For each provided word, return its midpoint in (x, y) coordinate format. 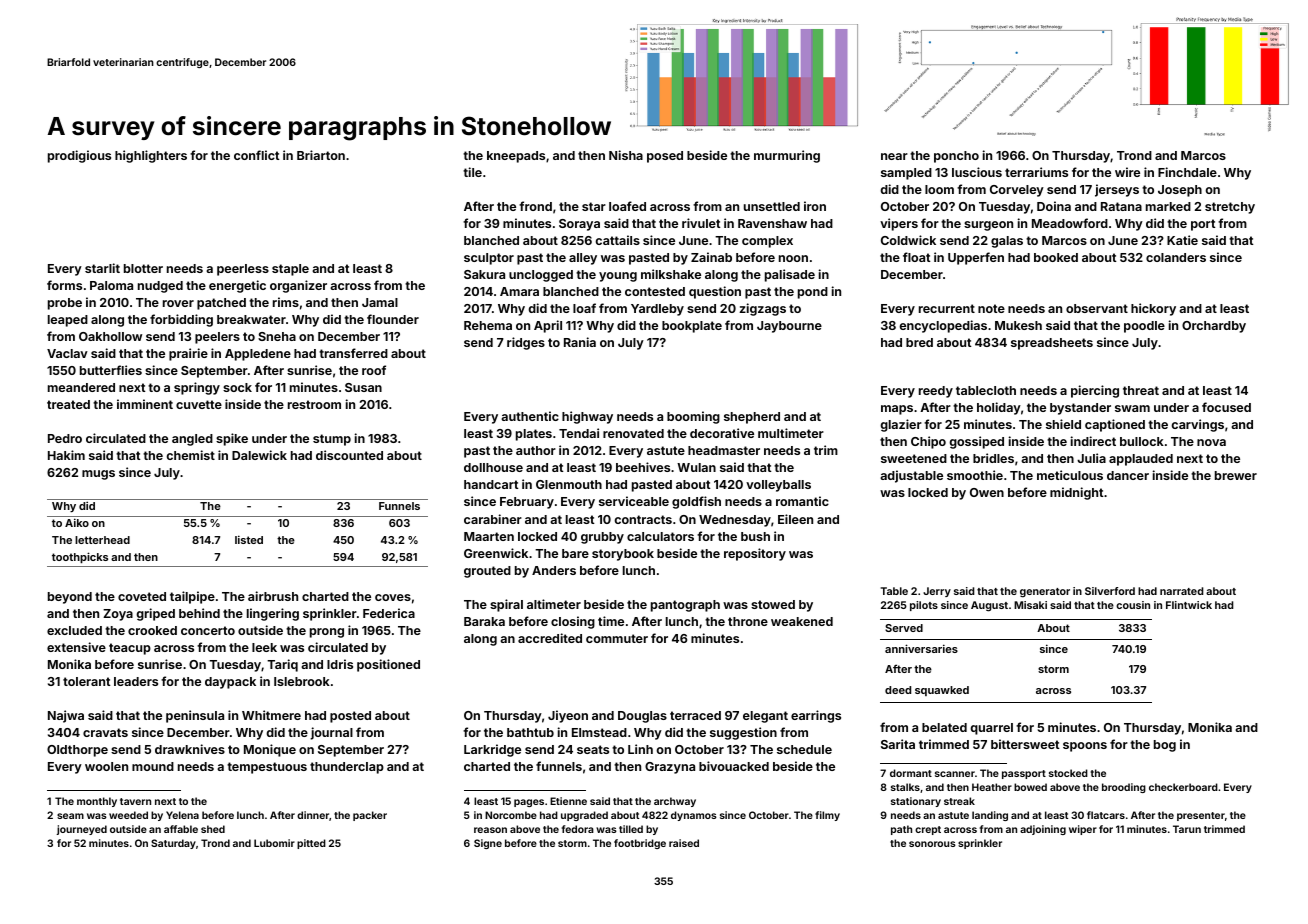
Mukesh (1018, 325)
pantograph (685, 606)
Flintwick (1189, 605)
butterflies (111, 370)
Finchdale (1187, 172)
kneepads (516, 157)
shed (213, 829)
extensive (76, 647)
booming (693, 417)
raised (684, 843)
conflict (257, 155)
